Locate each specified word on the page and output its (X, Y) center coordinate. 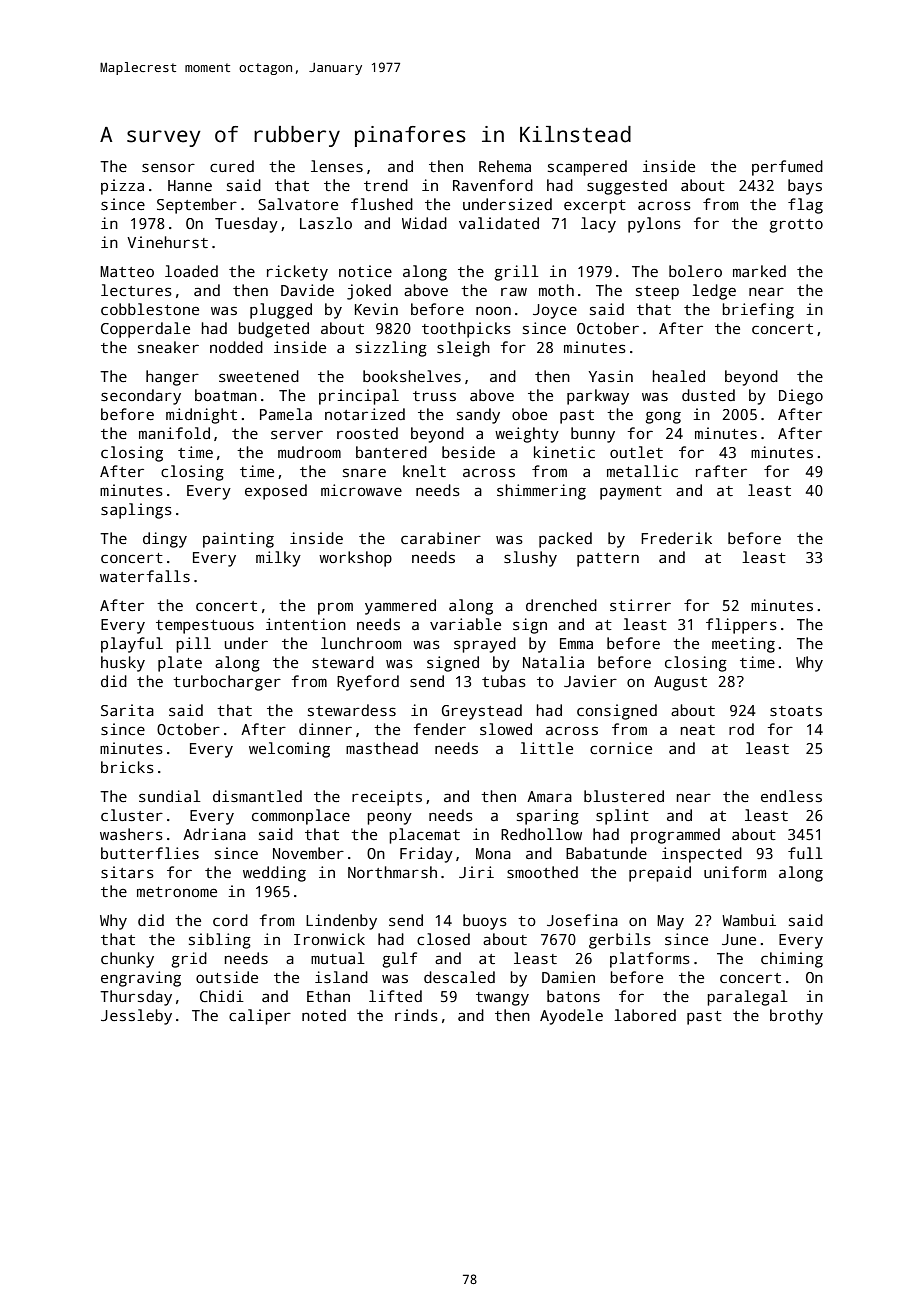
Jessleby (136, 1017)
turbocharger (227, 683)
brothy (796, 1017)
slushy (530, 559)
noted (324, 1015)
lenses (337, 166)
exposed (276, 492)
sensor (168, 168)
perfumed (787, 168)
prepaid (660, 874)
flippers (741, 626)
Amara (549, 796)
